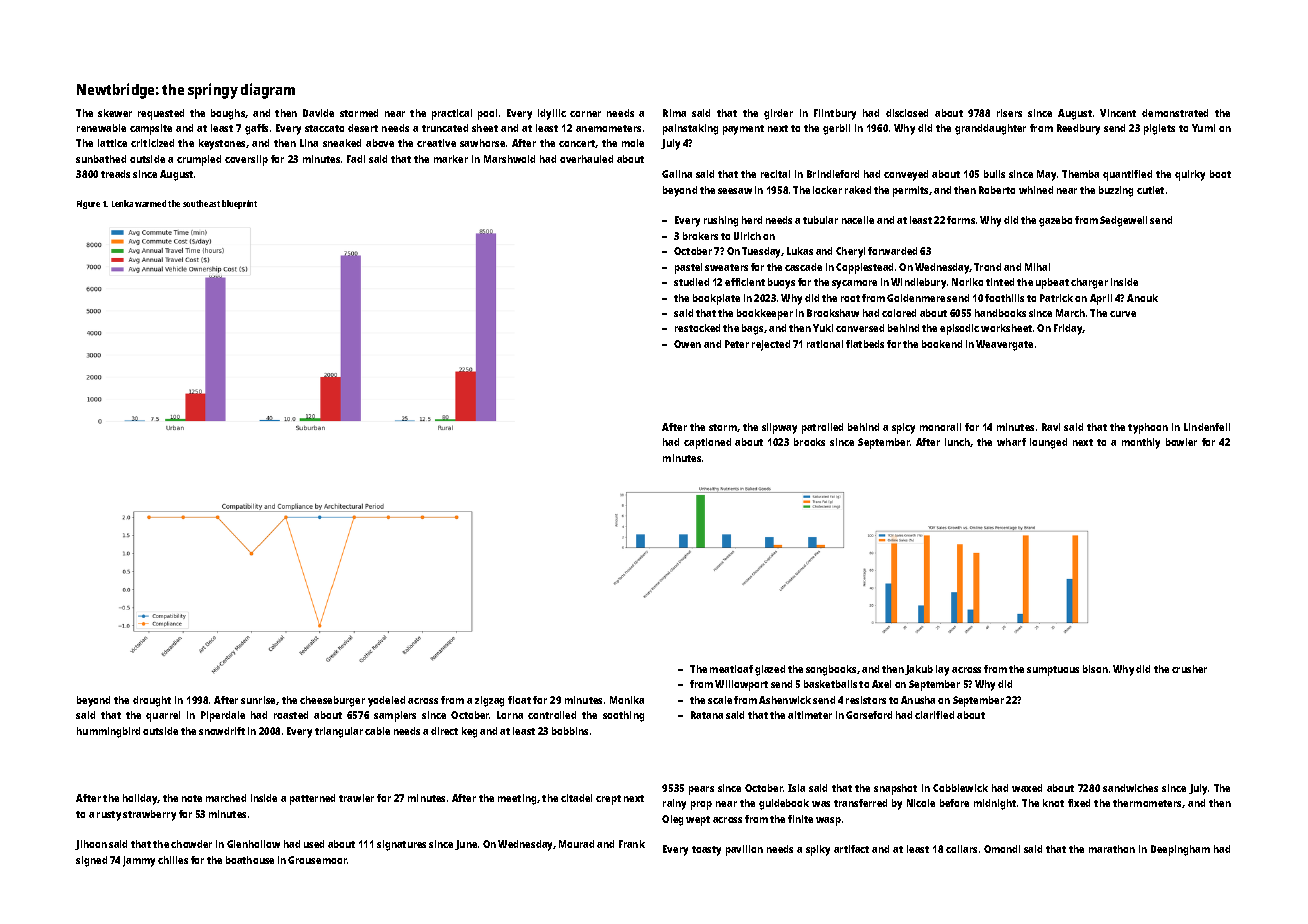 The image size is (1308, 924). I want to click on captioned, so click(707, 443).
